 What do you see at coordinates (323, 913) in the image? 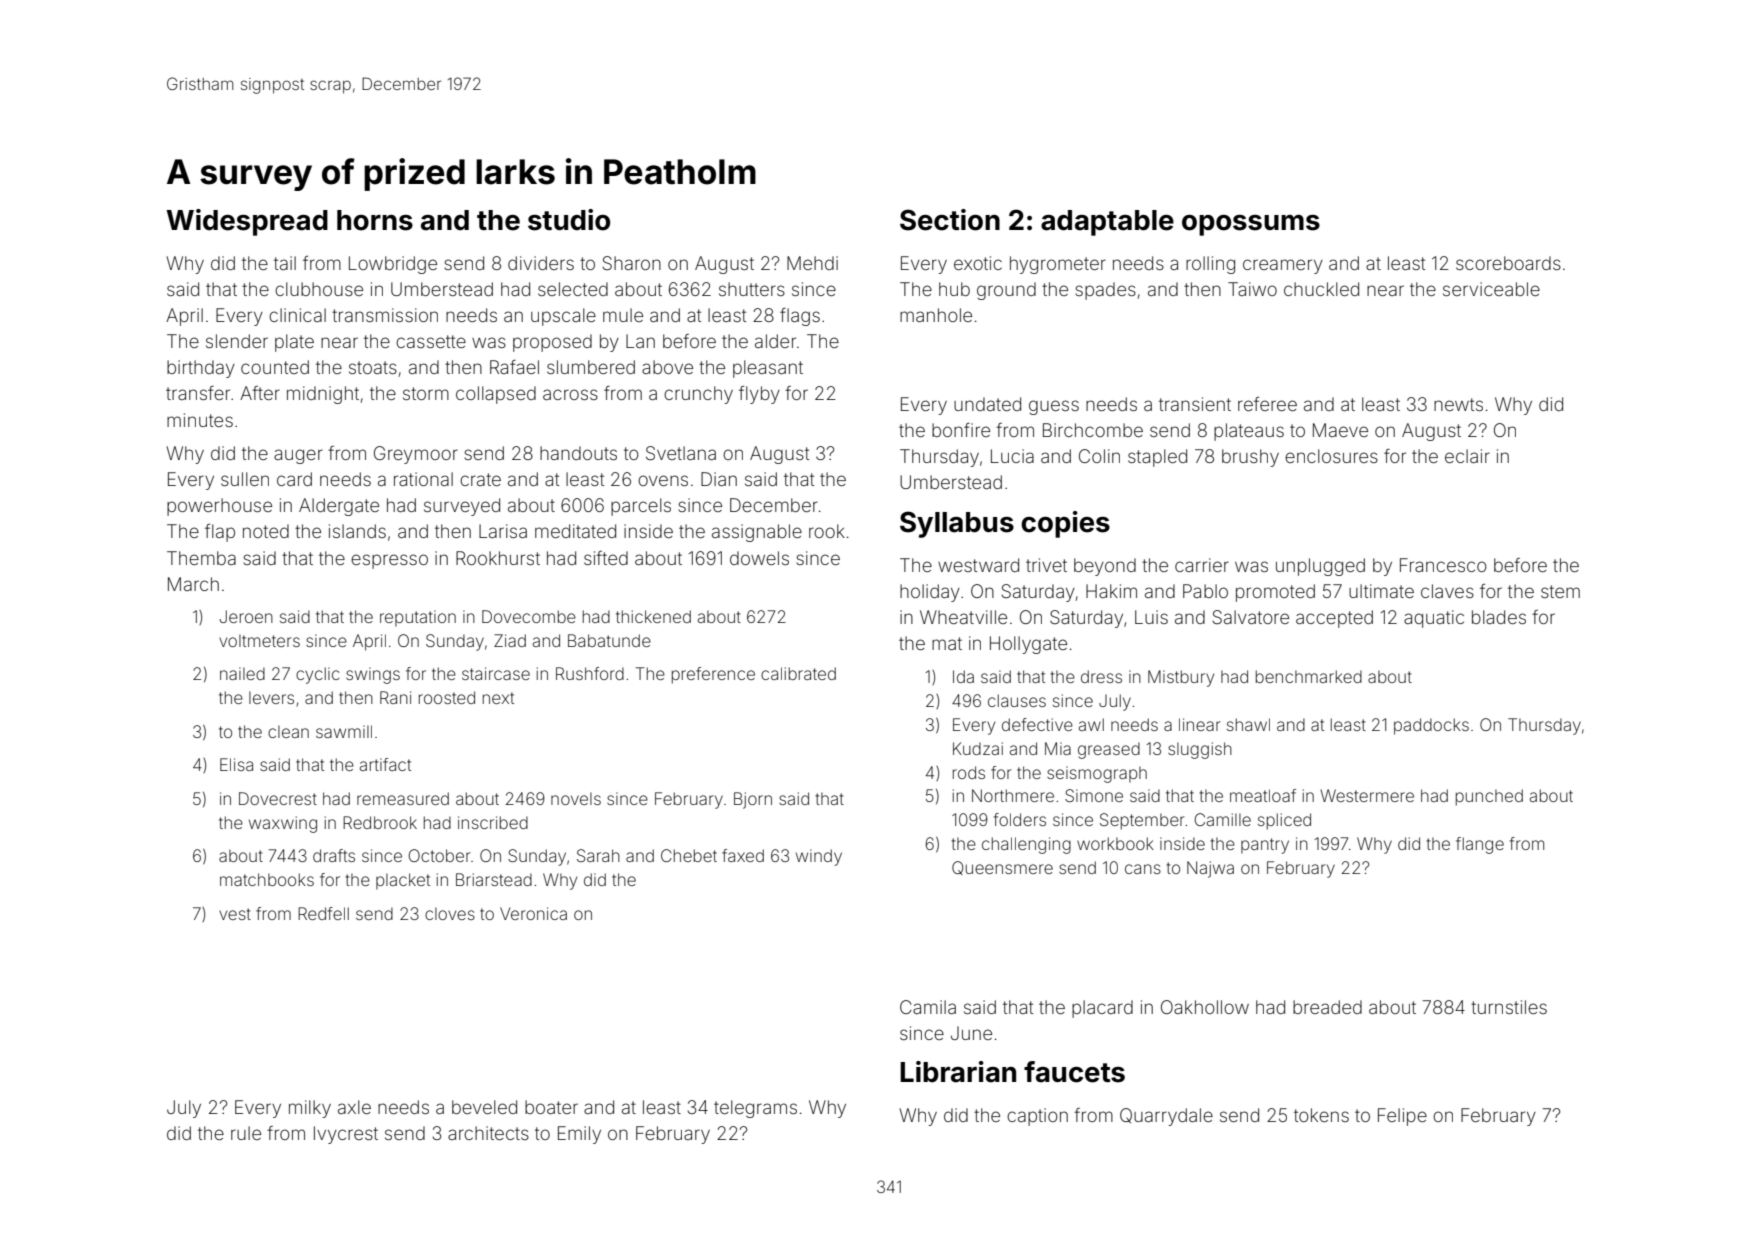
I see `Redfell` at bounding box center [323, 913].
